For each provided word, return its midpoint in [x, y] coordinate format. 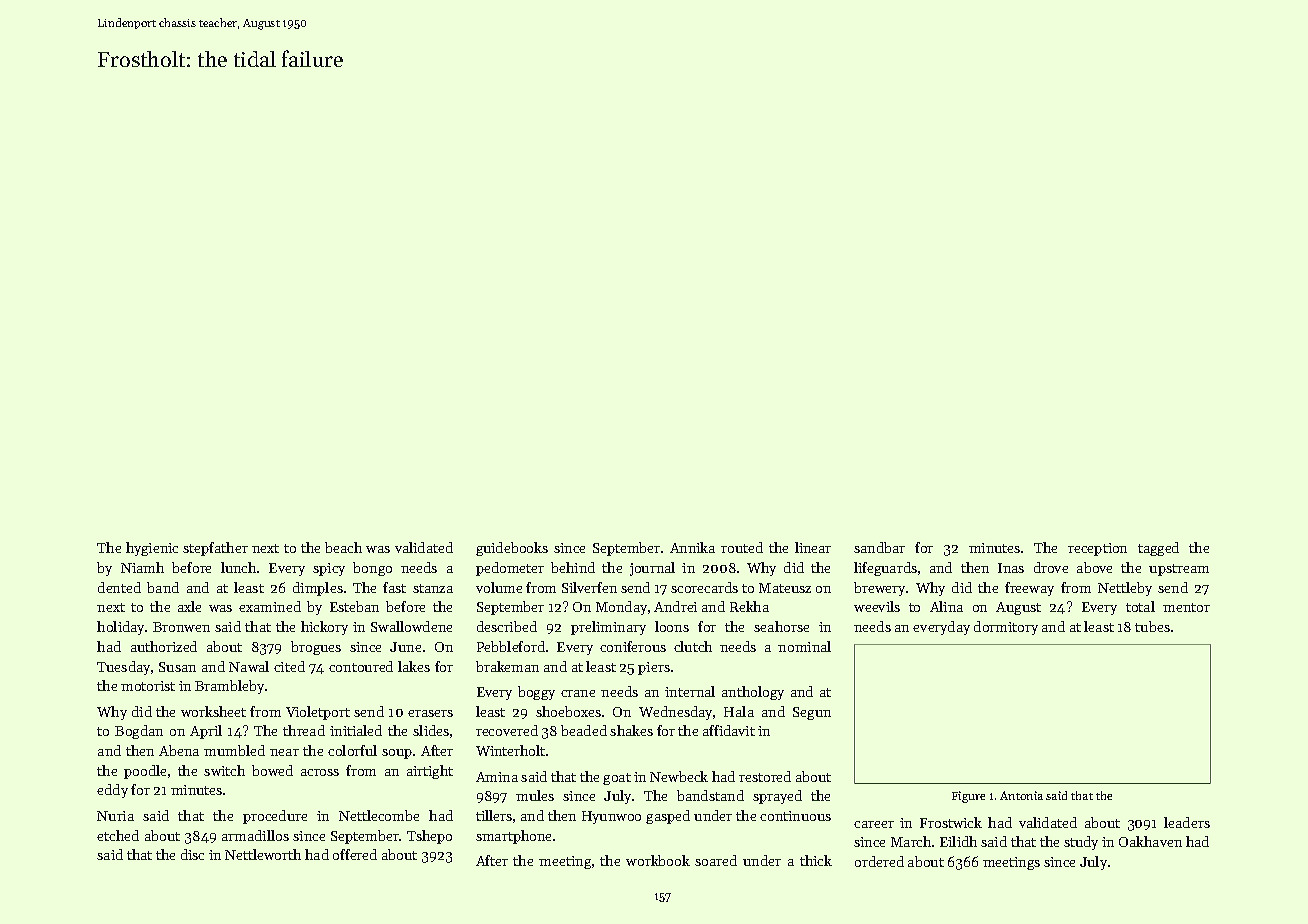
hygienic [152, 549]
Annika [692, 547]
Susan [177, 667]
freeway [1029, 589]
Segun [812, 713]
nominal [804, 646]
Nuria [115, 816]
